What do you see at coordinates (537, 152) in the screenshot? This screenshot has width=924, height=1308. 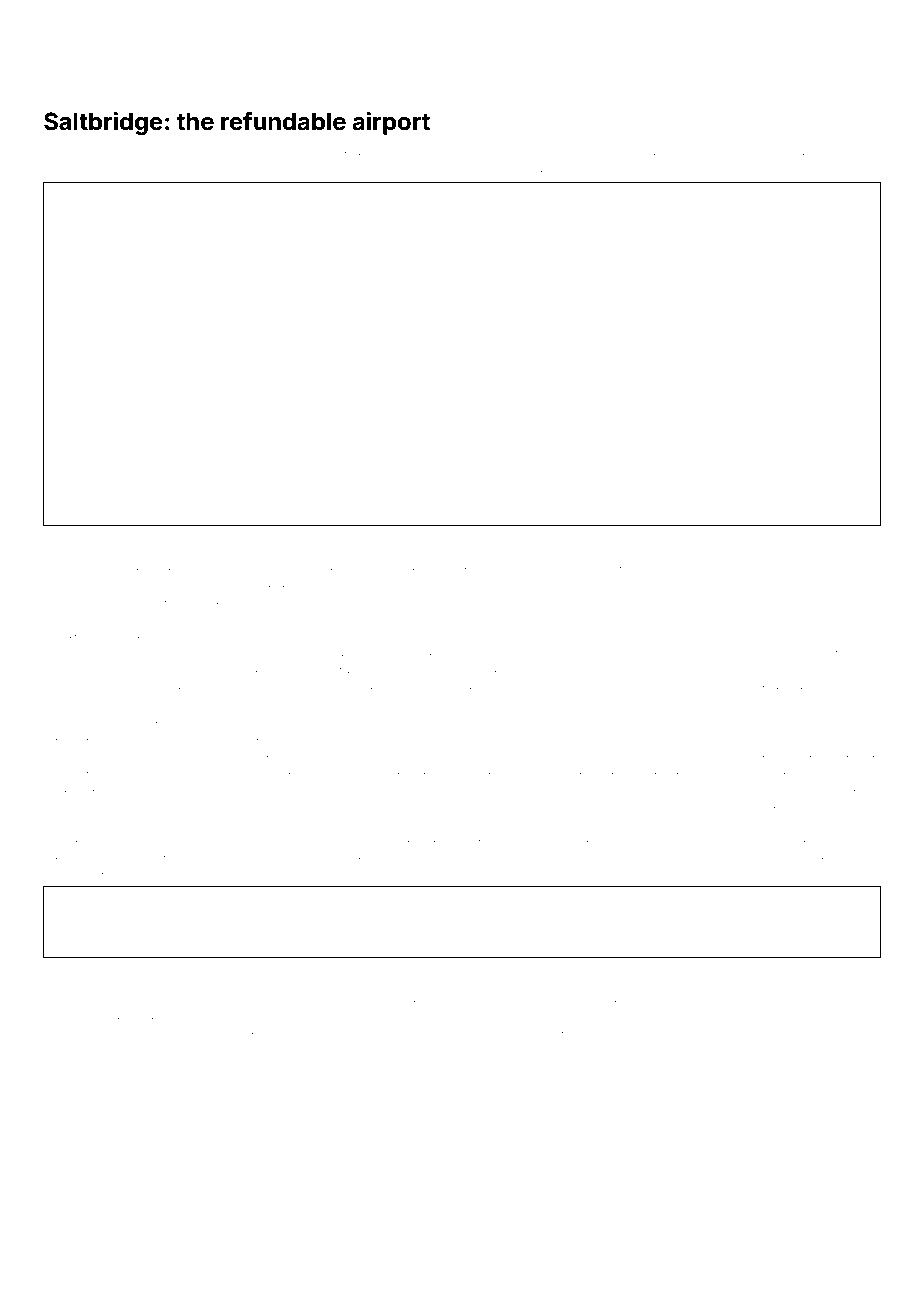 I see `Thursday` at bounding box center [537, 152].
